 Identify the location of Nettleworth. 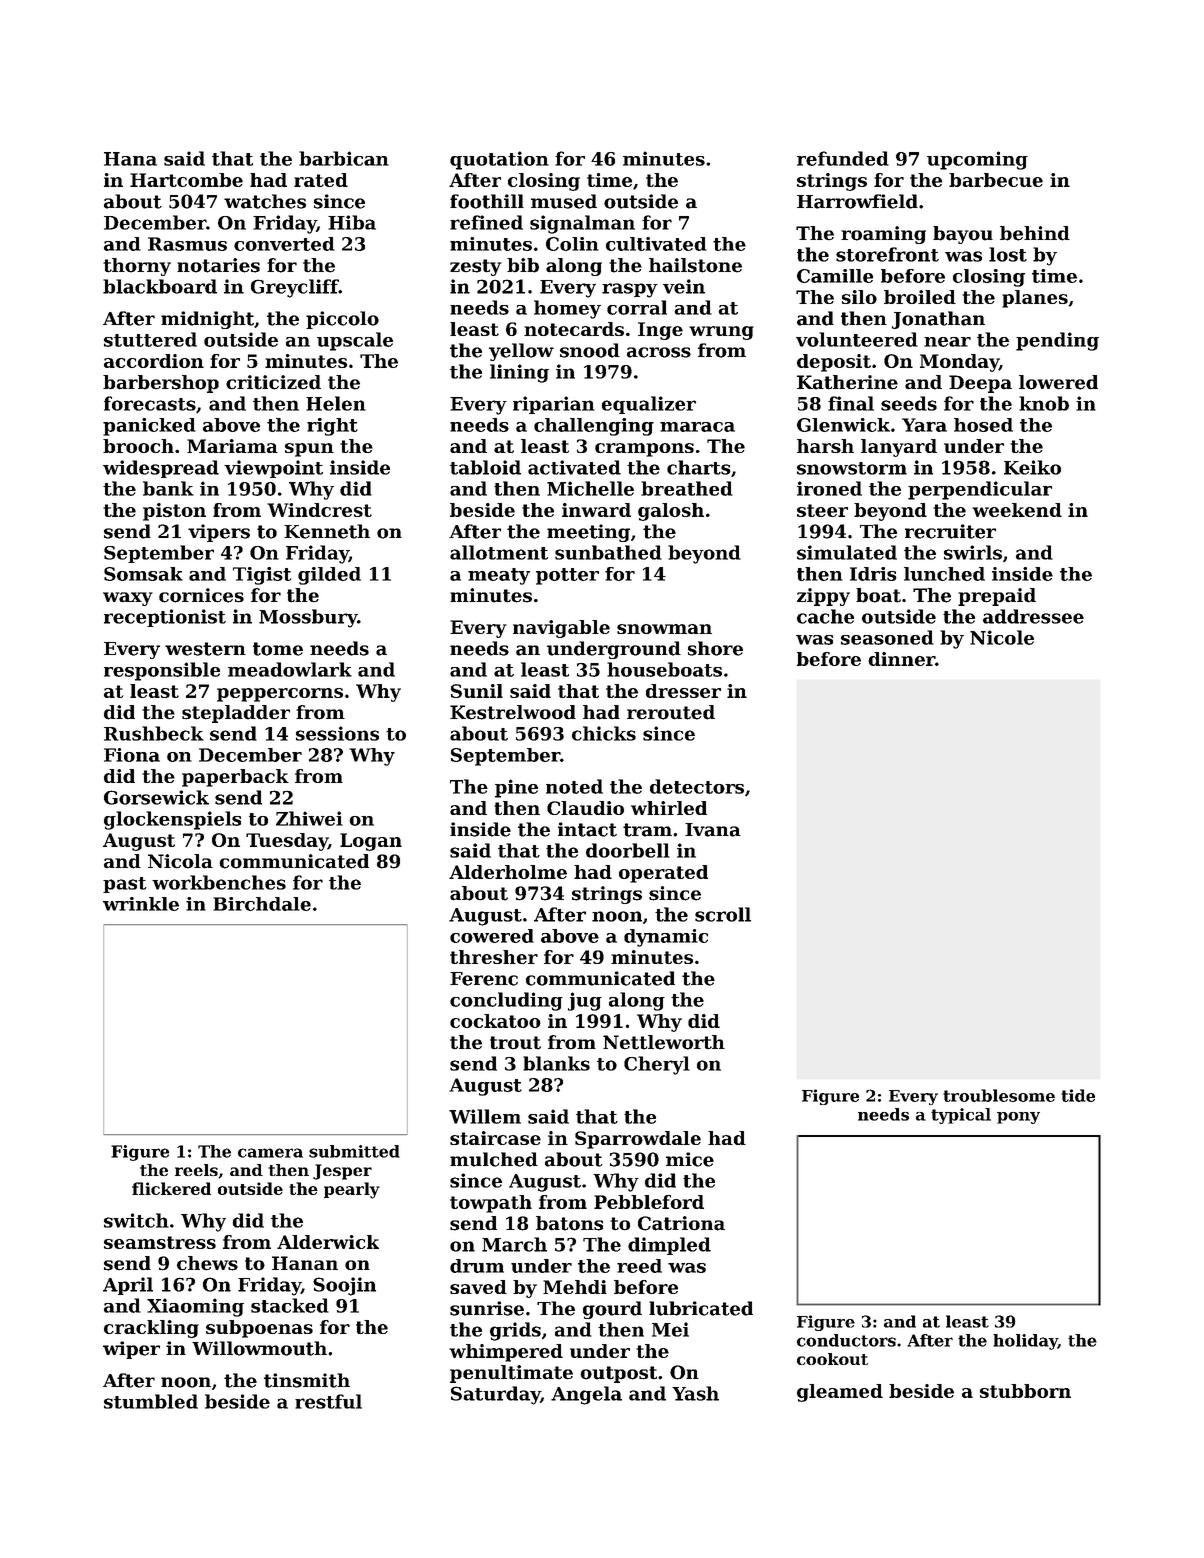
(664, 1042).
